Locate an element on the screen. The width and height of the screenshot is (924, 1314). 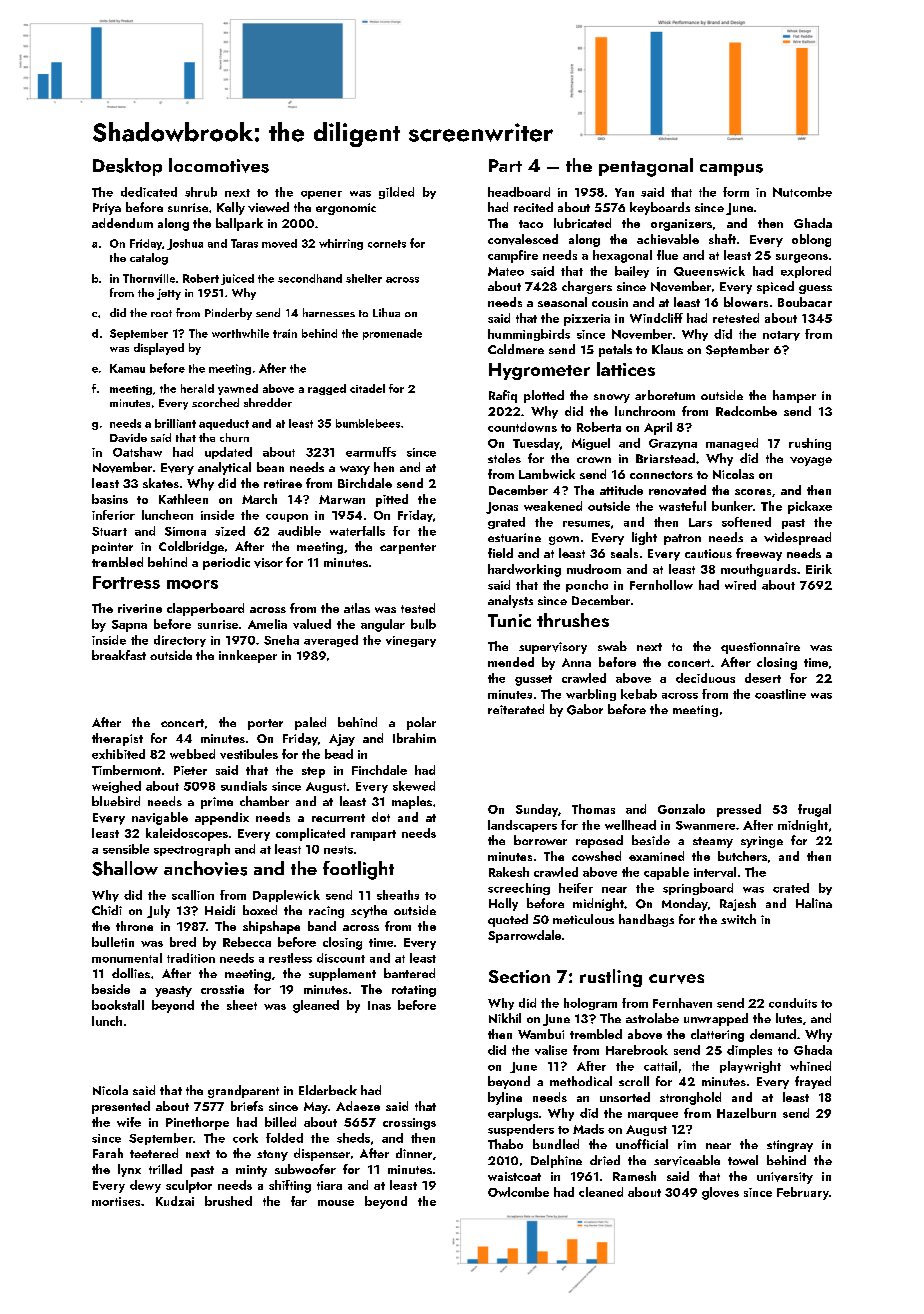
seals is located at coordinates (624, 553).
